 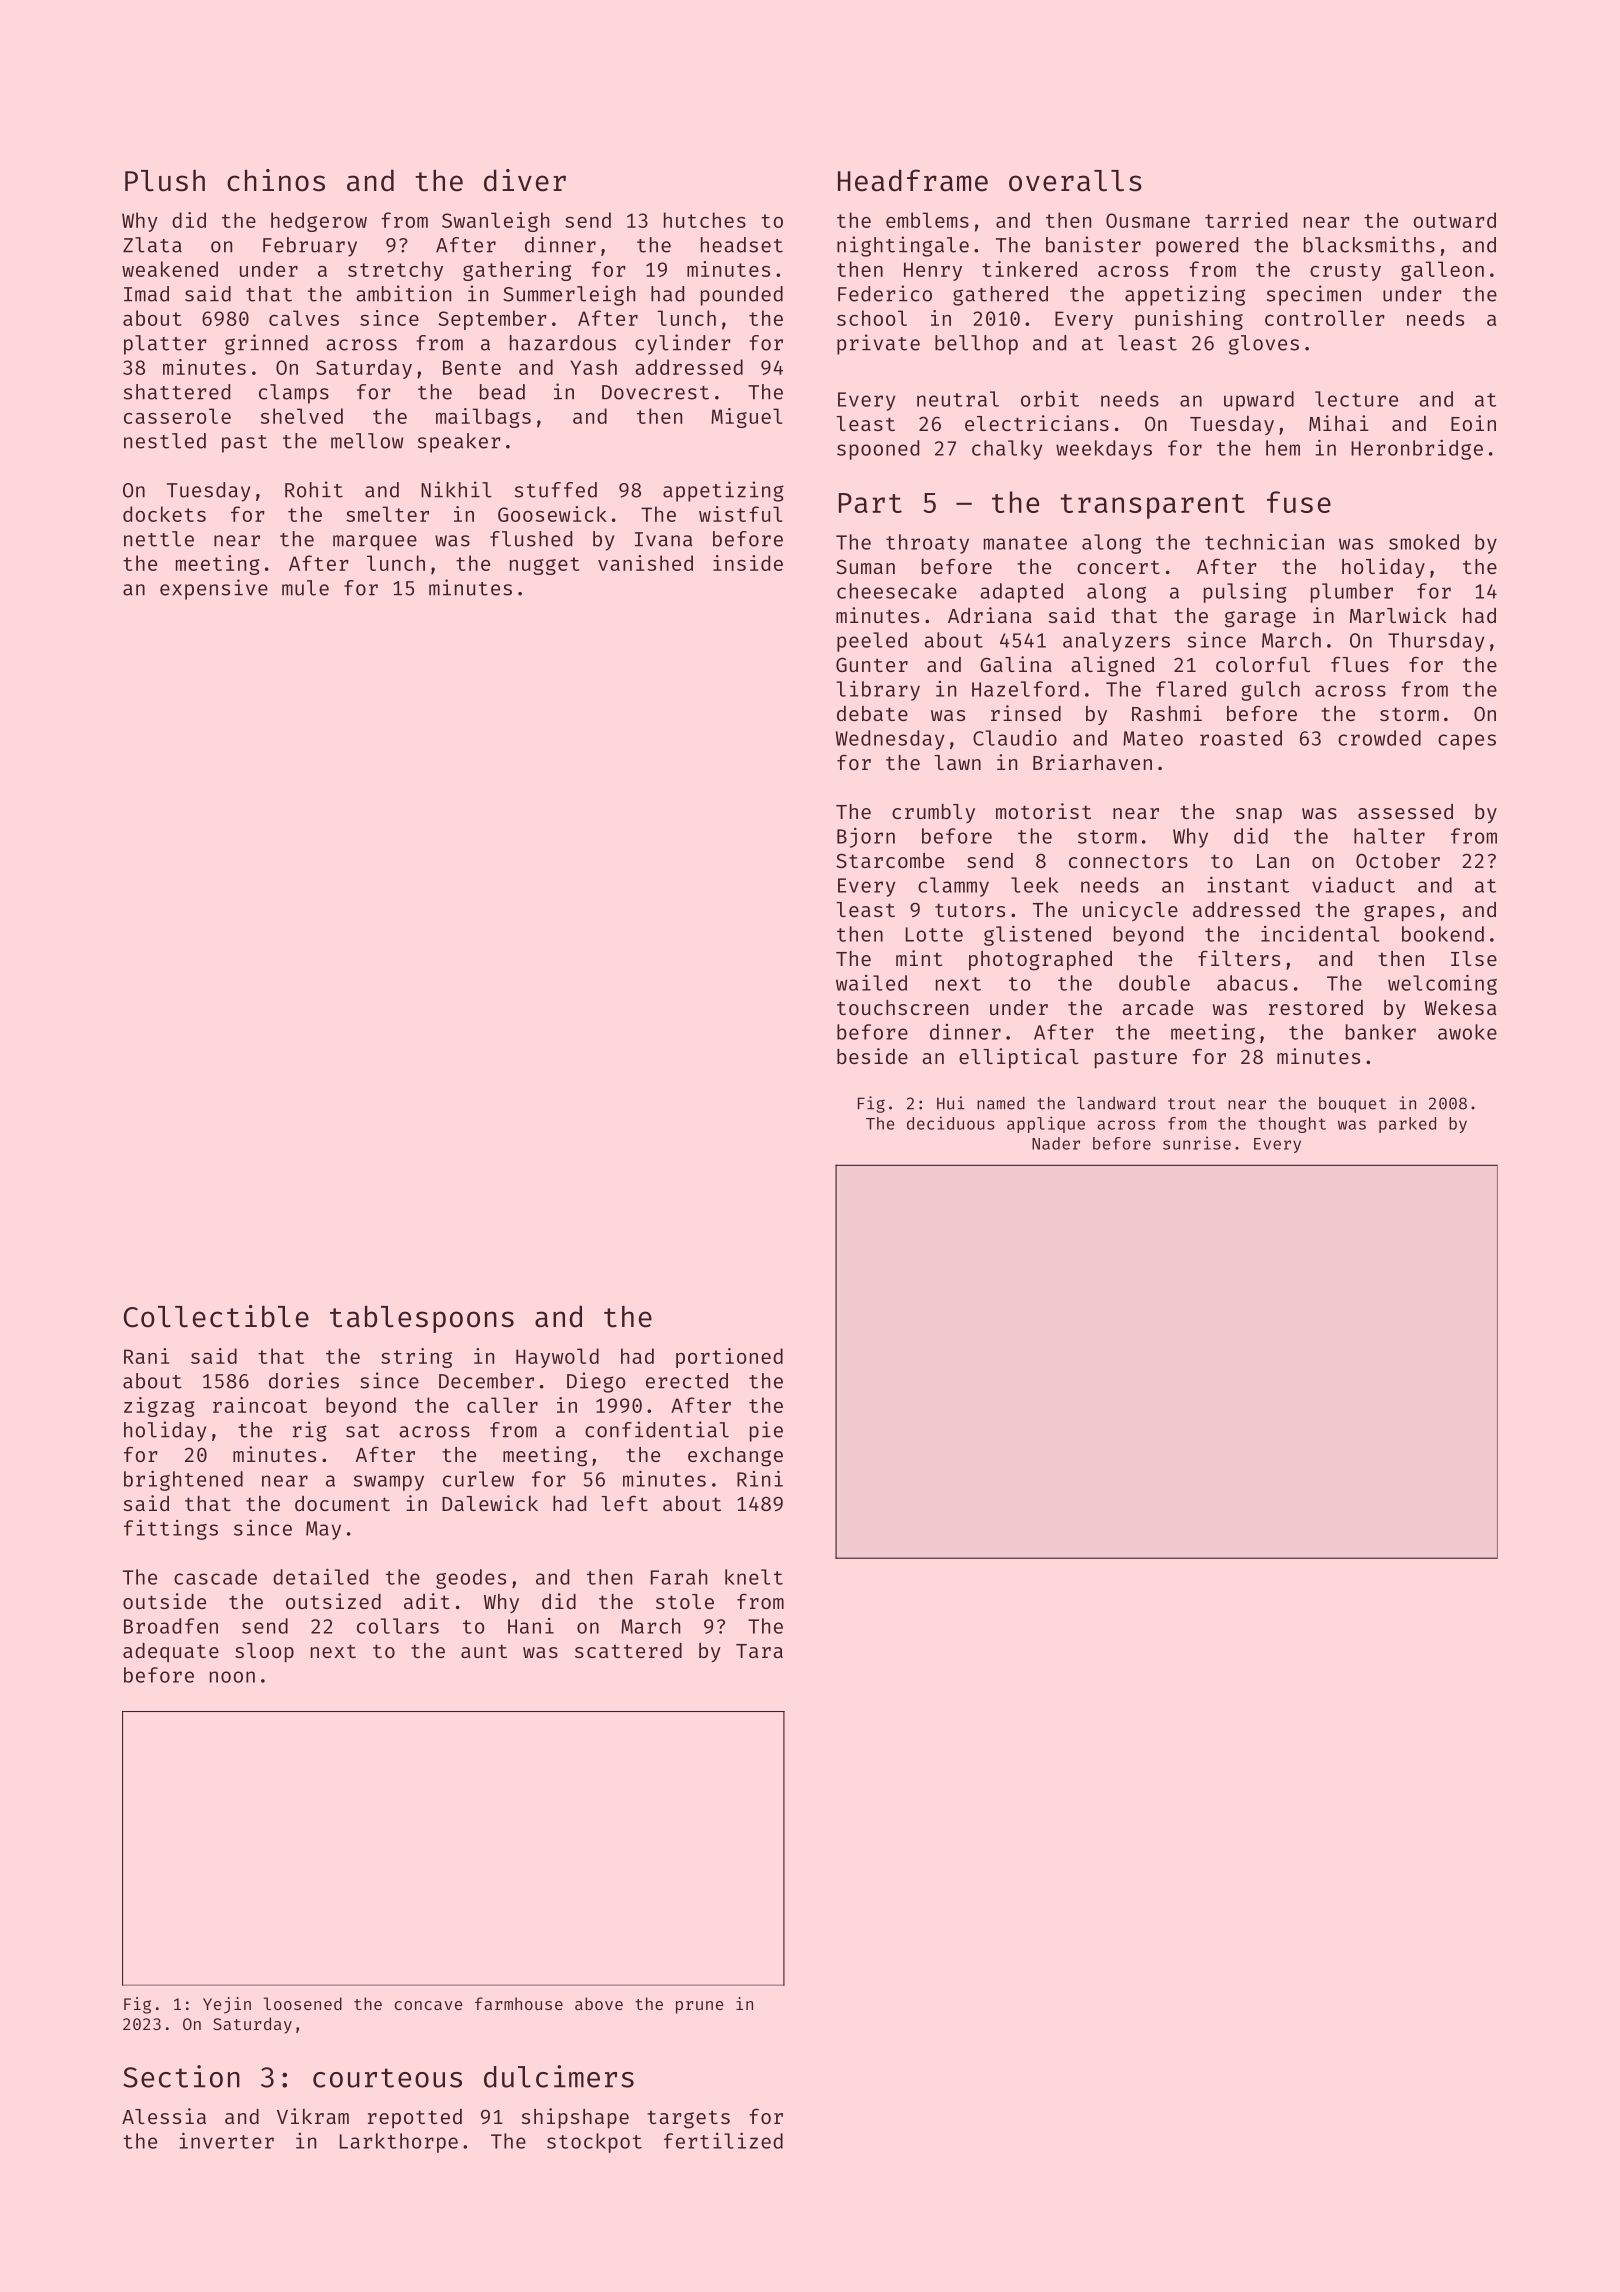 What do you see at coordinates (216, 1316) in the screenshot?
I see `Collectible` at bounding box center [216, 1316].
